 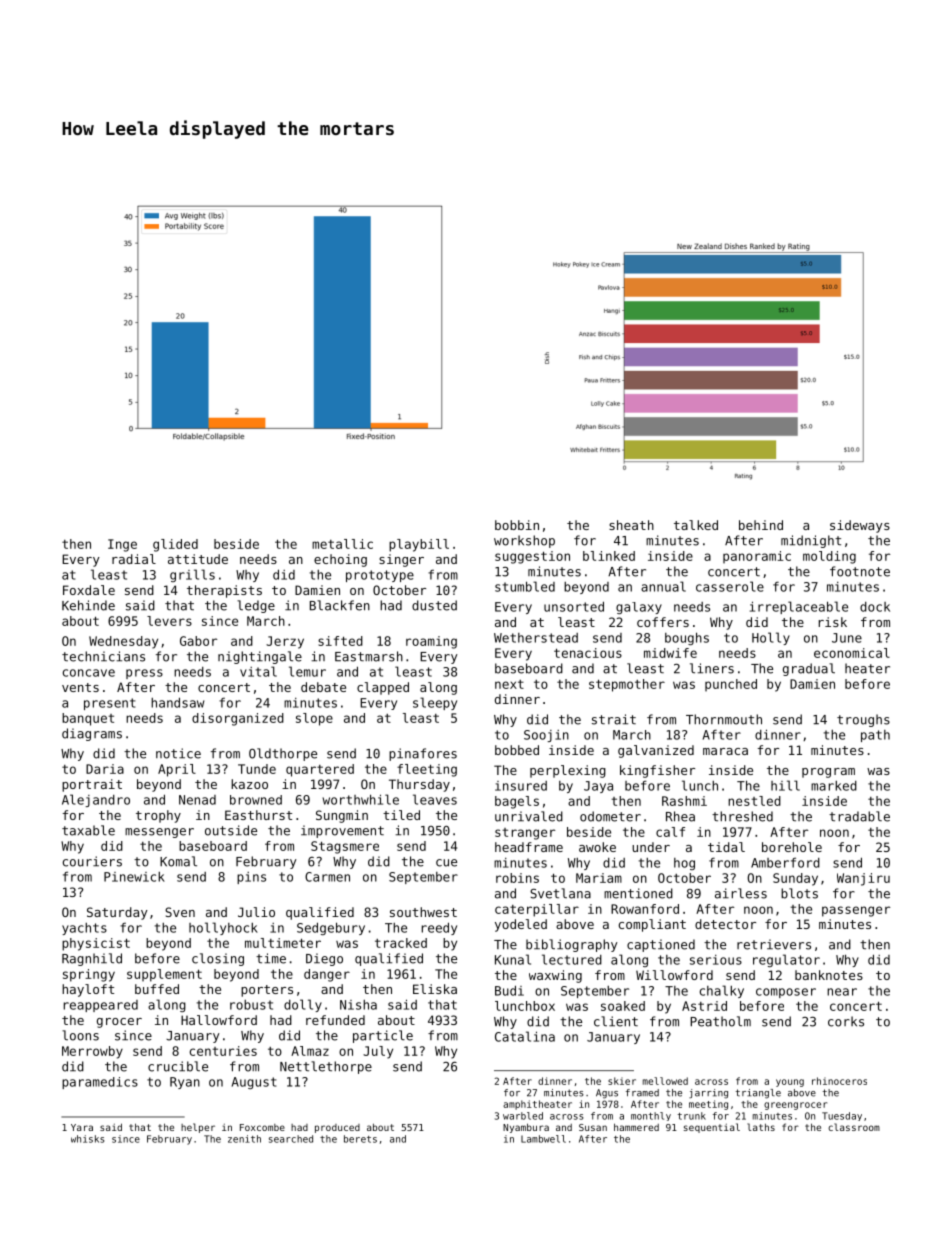 I want to click on cue, so click(x=446, y=863).
